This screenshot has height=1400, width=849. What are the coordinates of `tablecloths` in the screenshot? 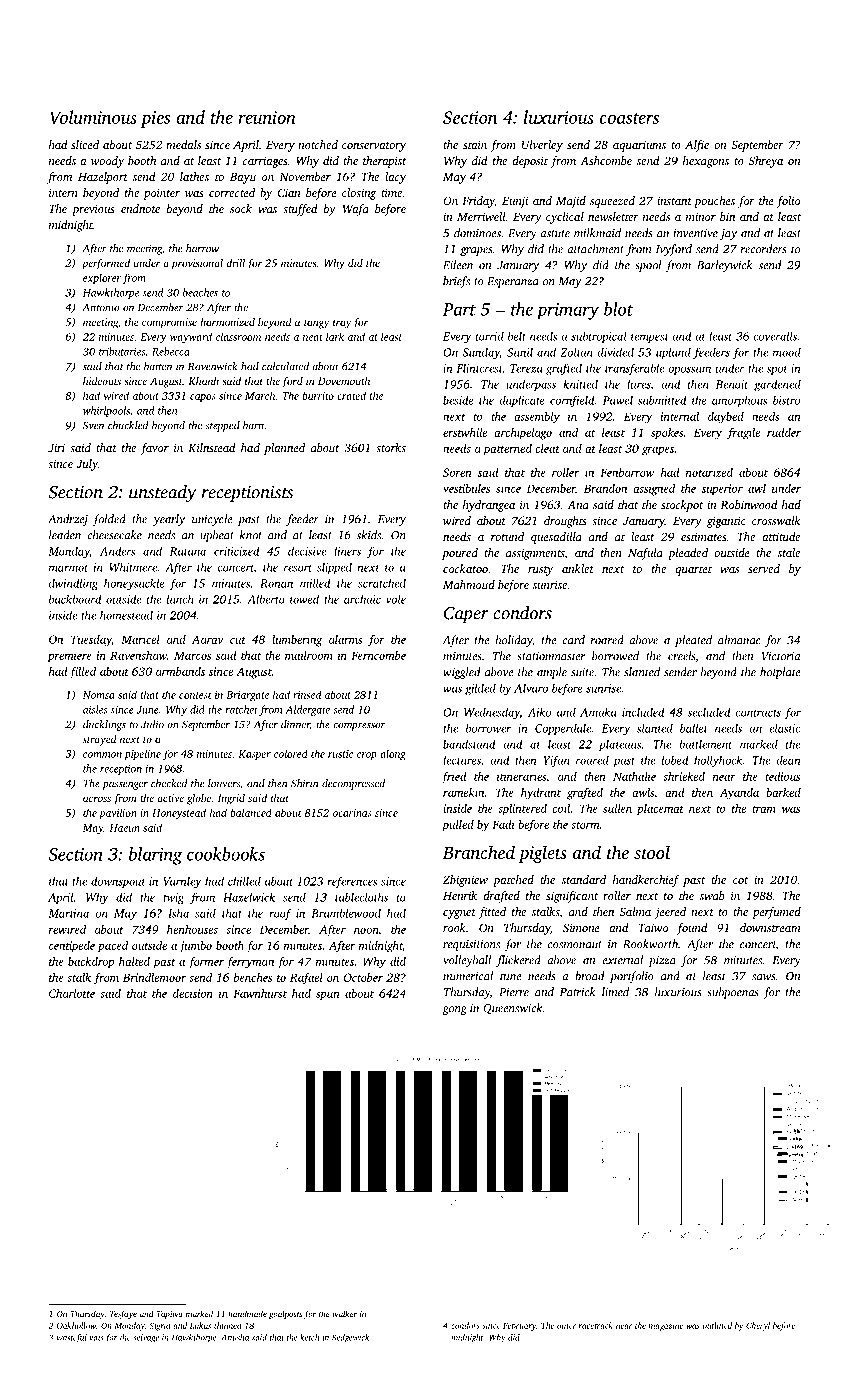 It's located at (361, 897).
